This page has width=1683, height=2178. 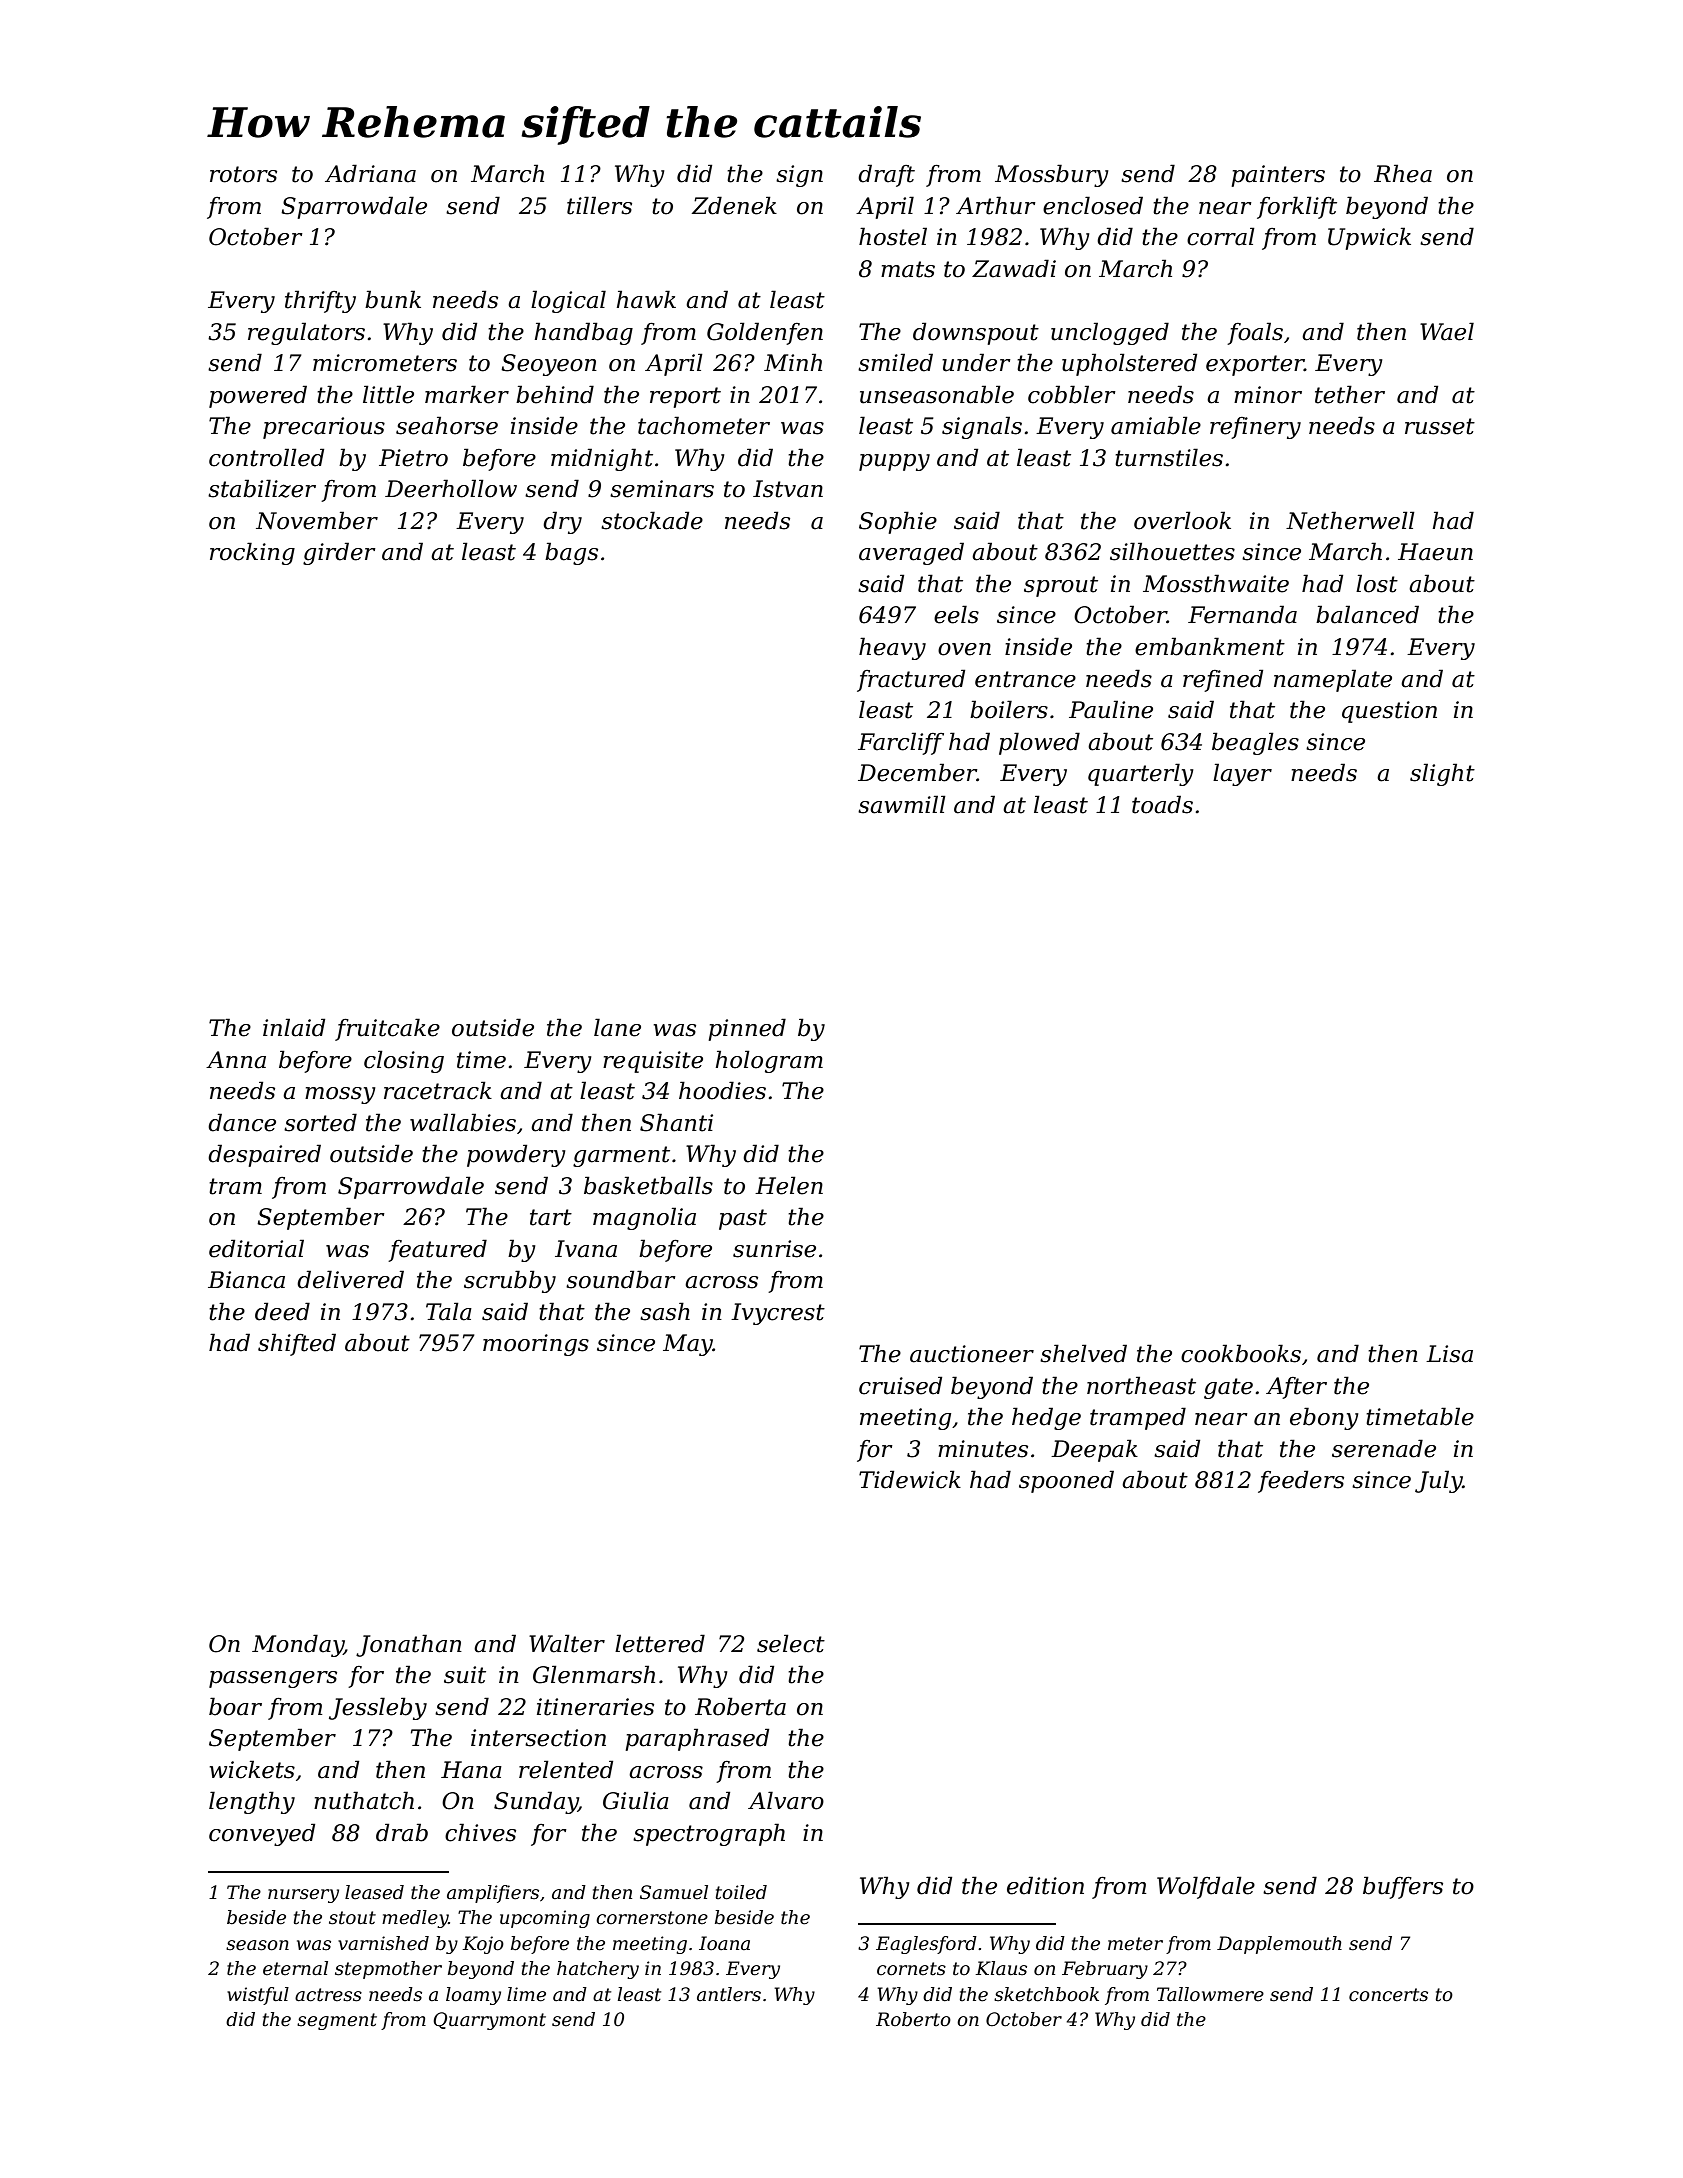 I want to click on Zdenek, so click(x=734, y=205).
